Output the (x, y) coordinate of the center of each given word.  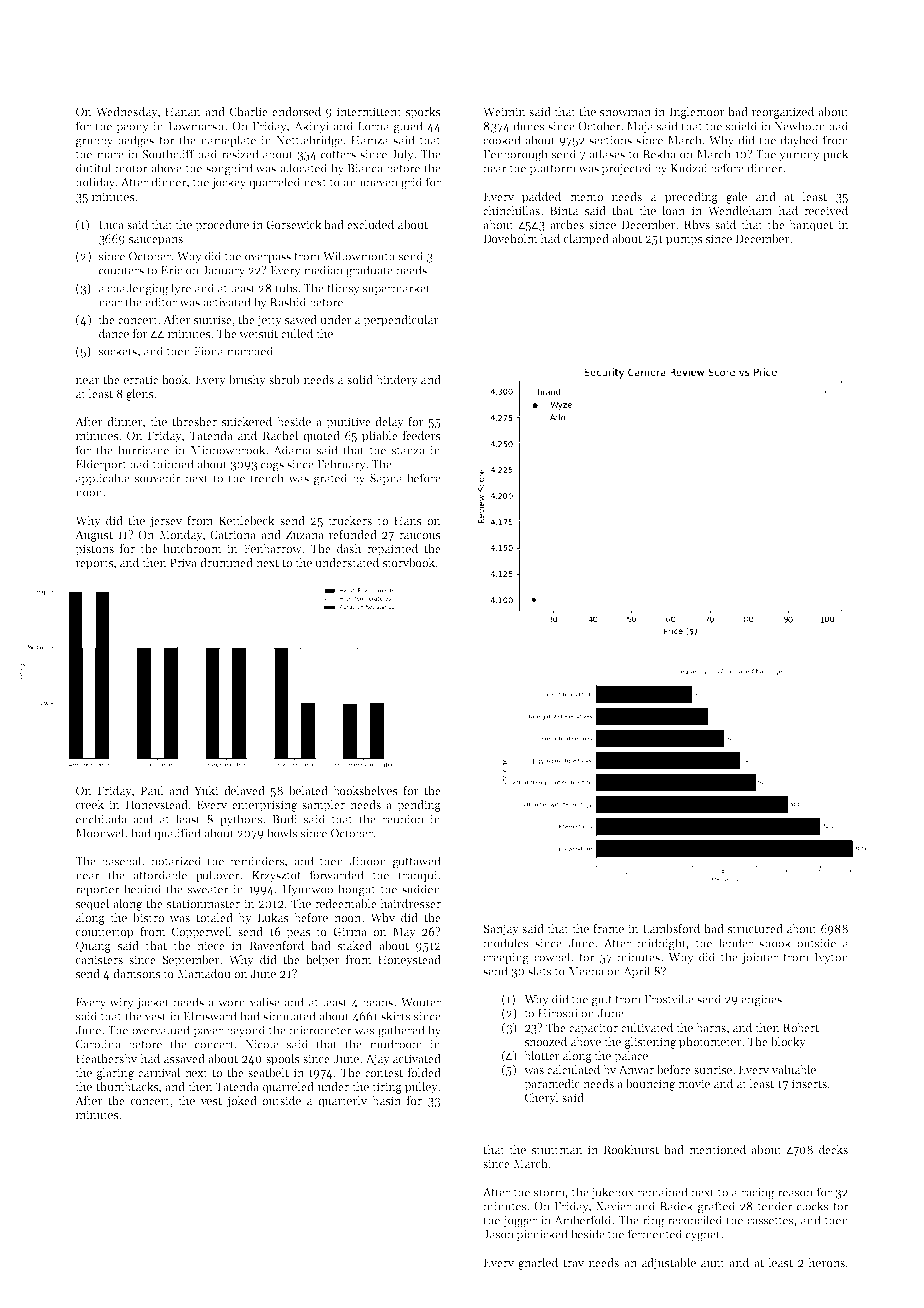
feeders (422, 435)
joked (242, 1102)
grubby (94, 141)
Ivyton (831, 958)
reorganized (783, 113)
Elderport (101, 465)
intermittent (369, 111)
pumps (684, 241)
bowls (282, 833)
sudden (421, 889)
